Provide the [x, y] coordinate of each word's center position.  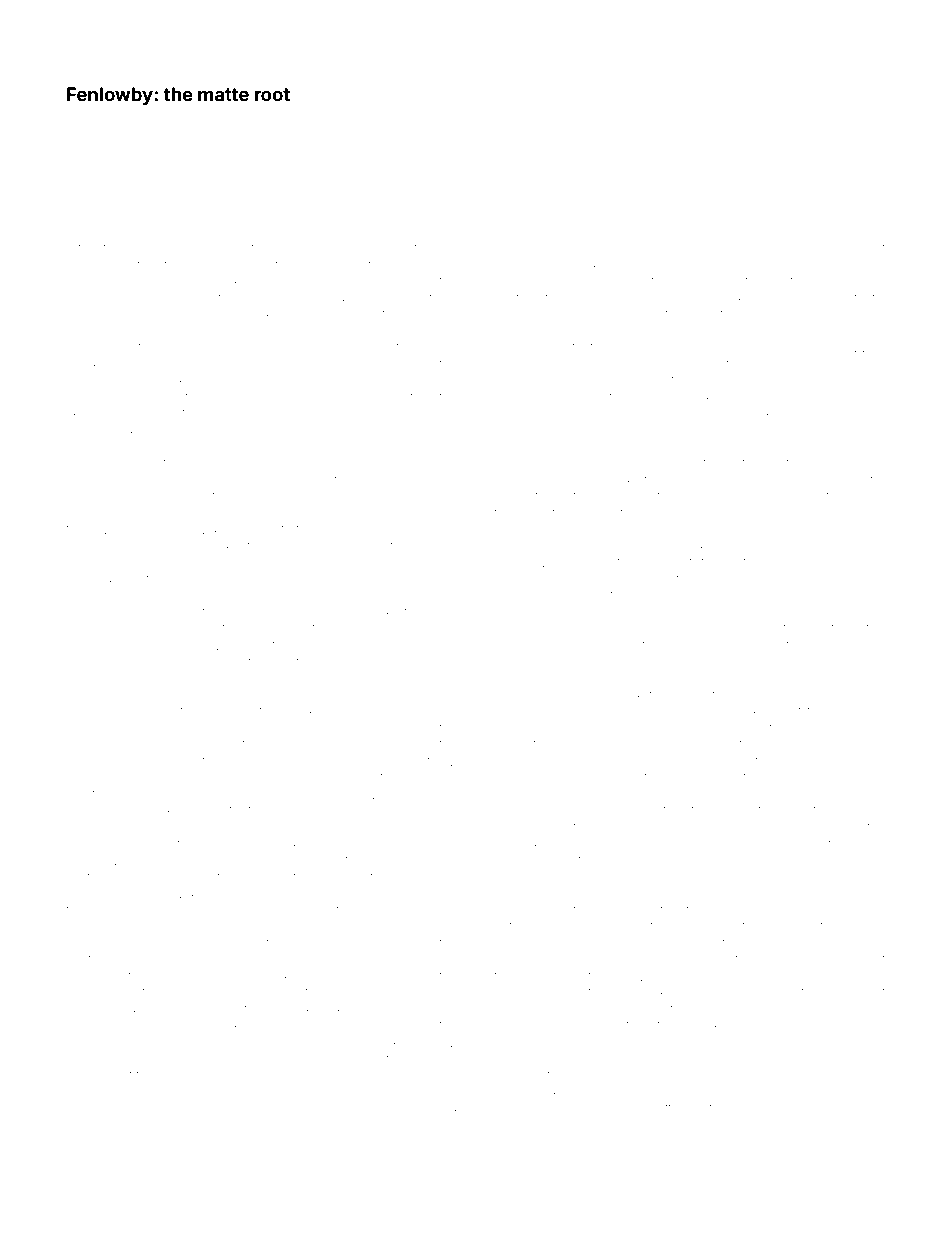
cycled [781, 498]
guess [387, 482]
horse [212, 1109]
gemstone [247, 250]
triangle [599, 862]
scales [513, 249]
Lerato [298, 910]
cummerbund [779, 827]
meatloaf [390, 562]
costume [171, 613]
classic [865, 496]
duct [829, 248]
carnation [245, 414]
